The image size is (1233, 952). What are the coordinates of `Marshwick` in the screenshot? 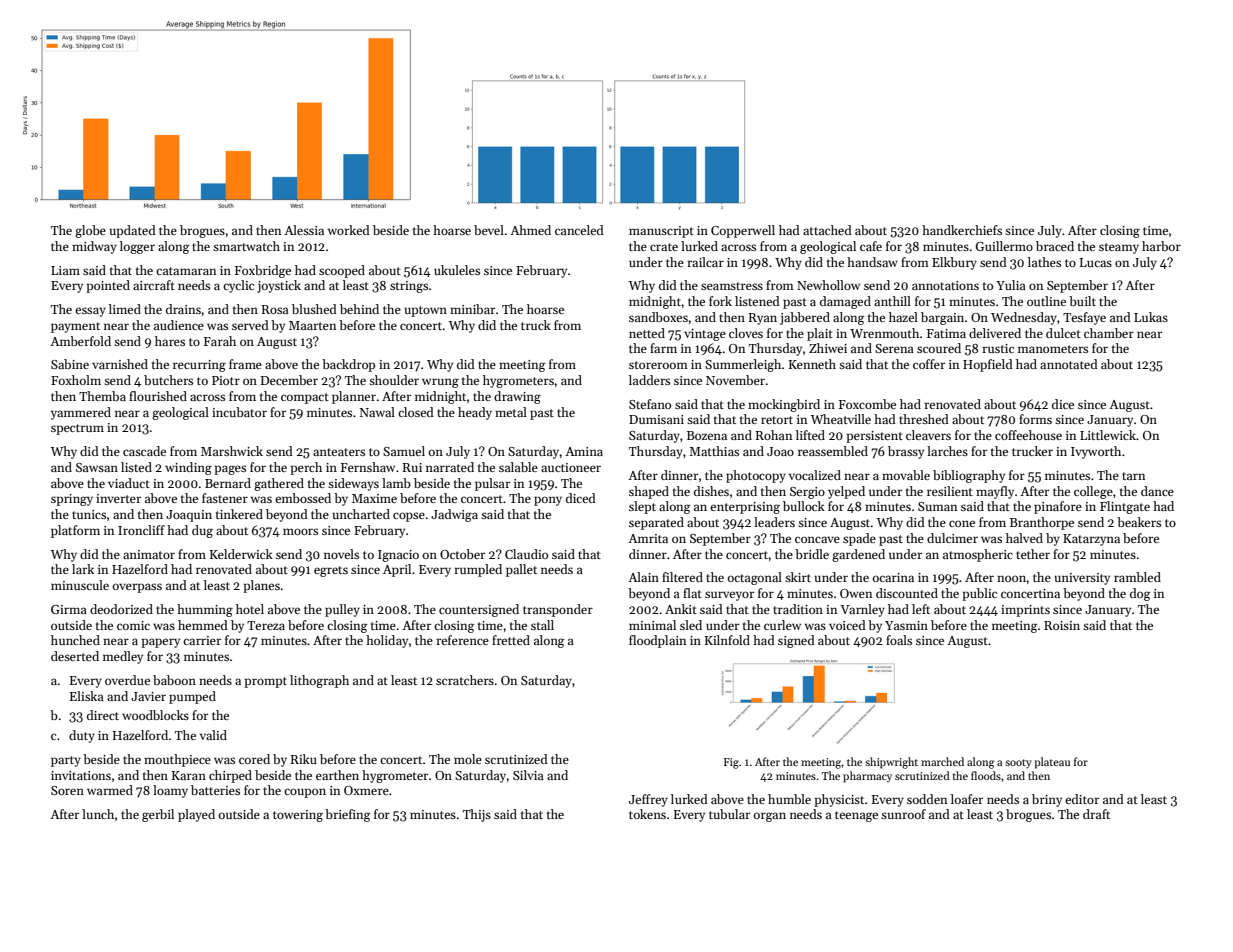 It's located at (232, 451).
